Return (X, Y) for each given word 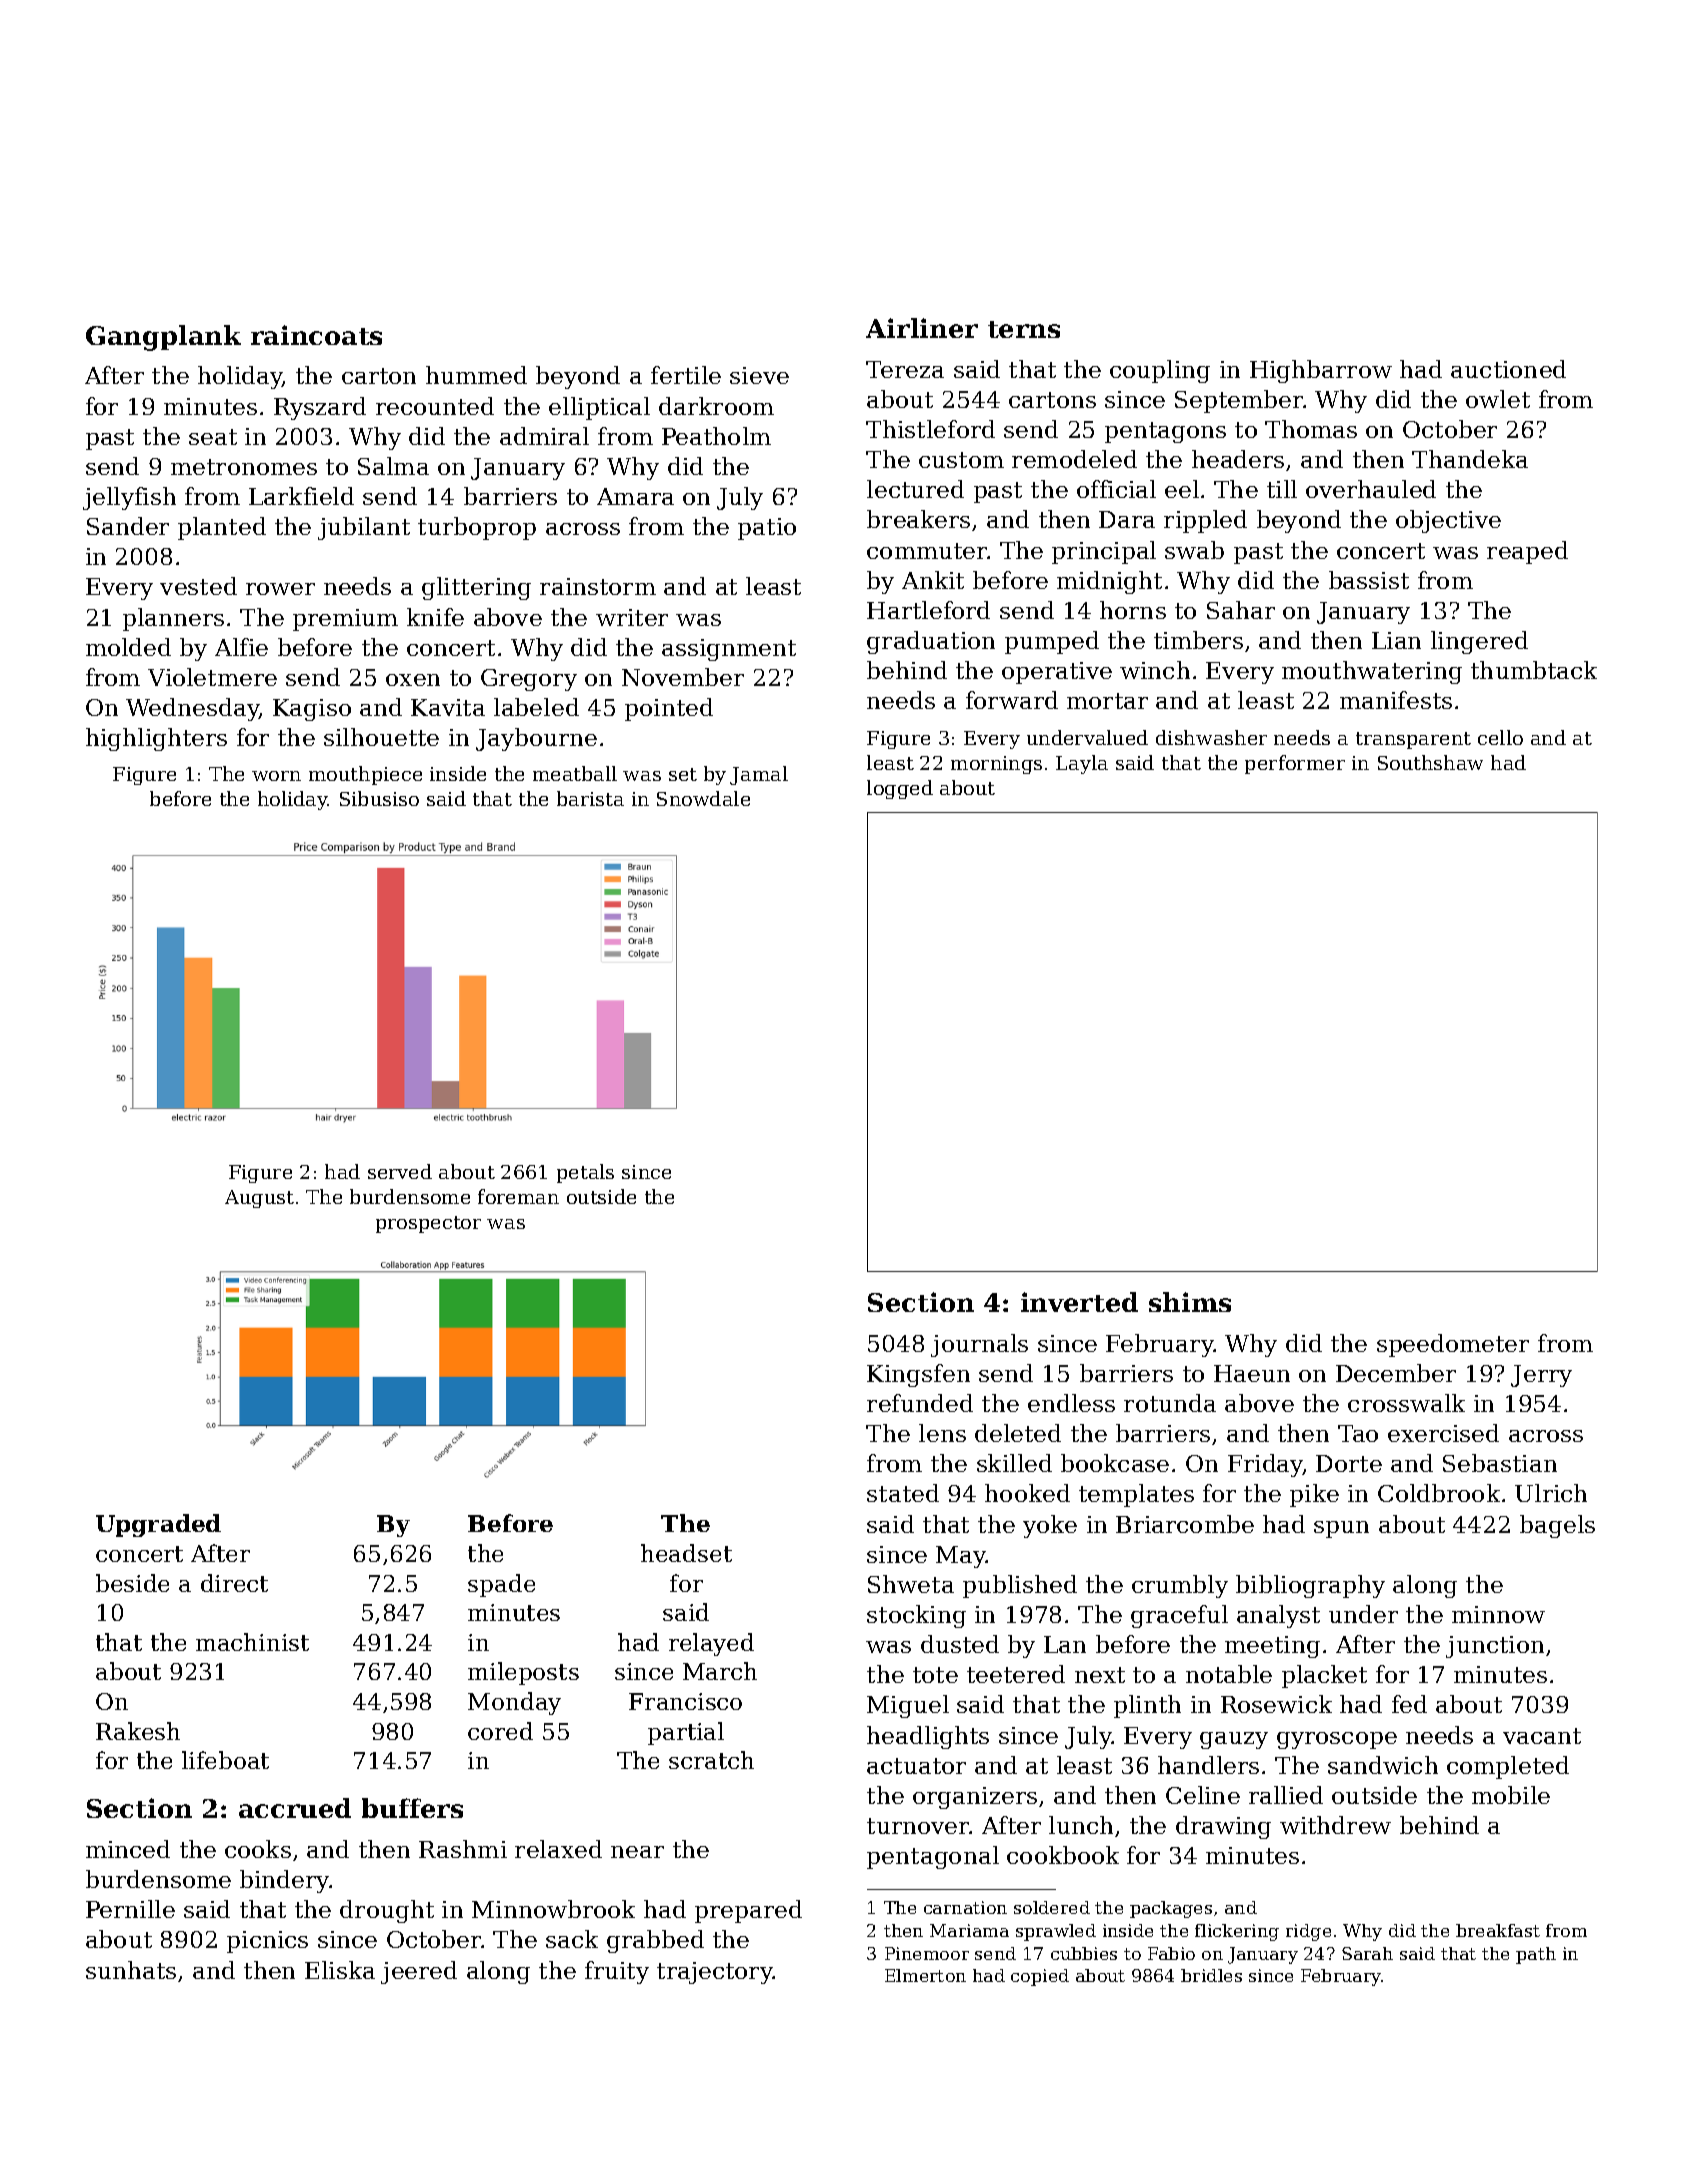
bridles (1211, 1975)
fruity (617, 1972)
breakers (918, 519)
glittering (476, 588)
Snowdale (703, 798)
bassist (1369, 580)
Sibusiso (379, 798)
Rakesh (138, 1731)
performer (1295, 764)
